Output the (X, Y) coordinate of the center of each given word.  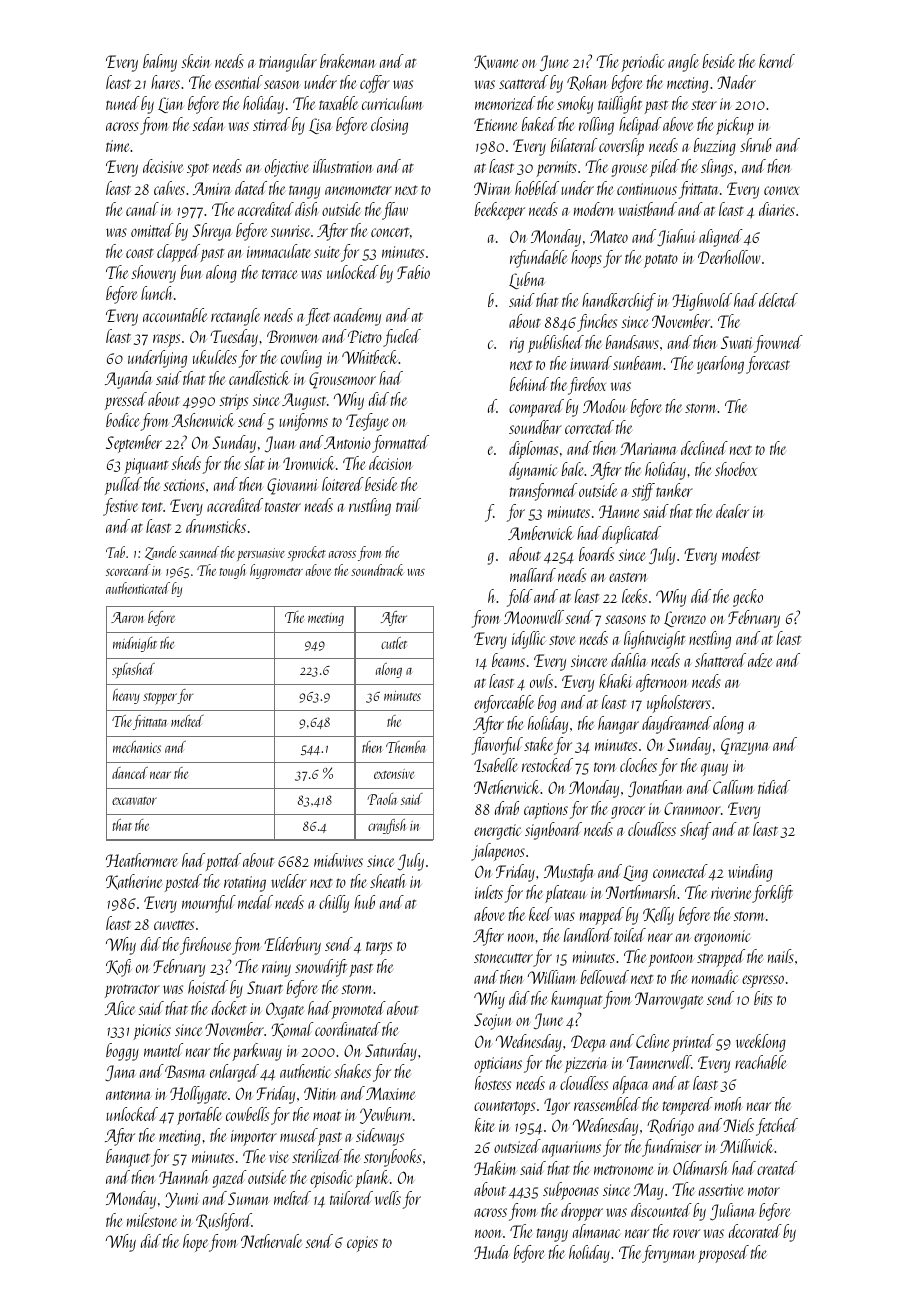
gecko (748, 598)
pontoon (671, 960)
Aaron (127, 617)
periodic (643, 63)
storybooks (393, 1158)
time (118, 146)
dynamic (533, 471)
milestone (152, 1220)
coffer (375, 84)
